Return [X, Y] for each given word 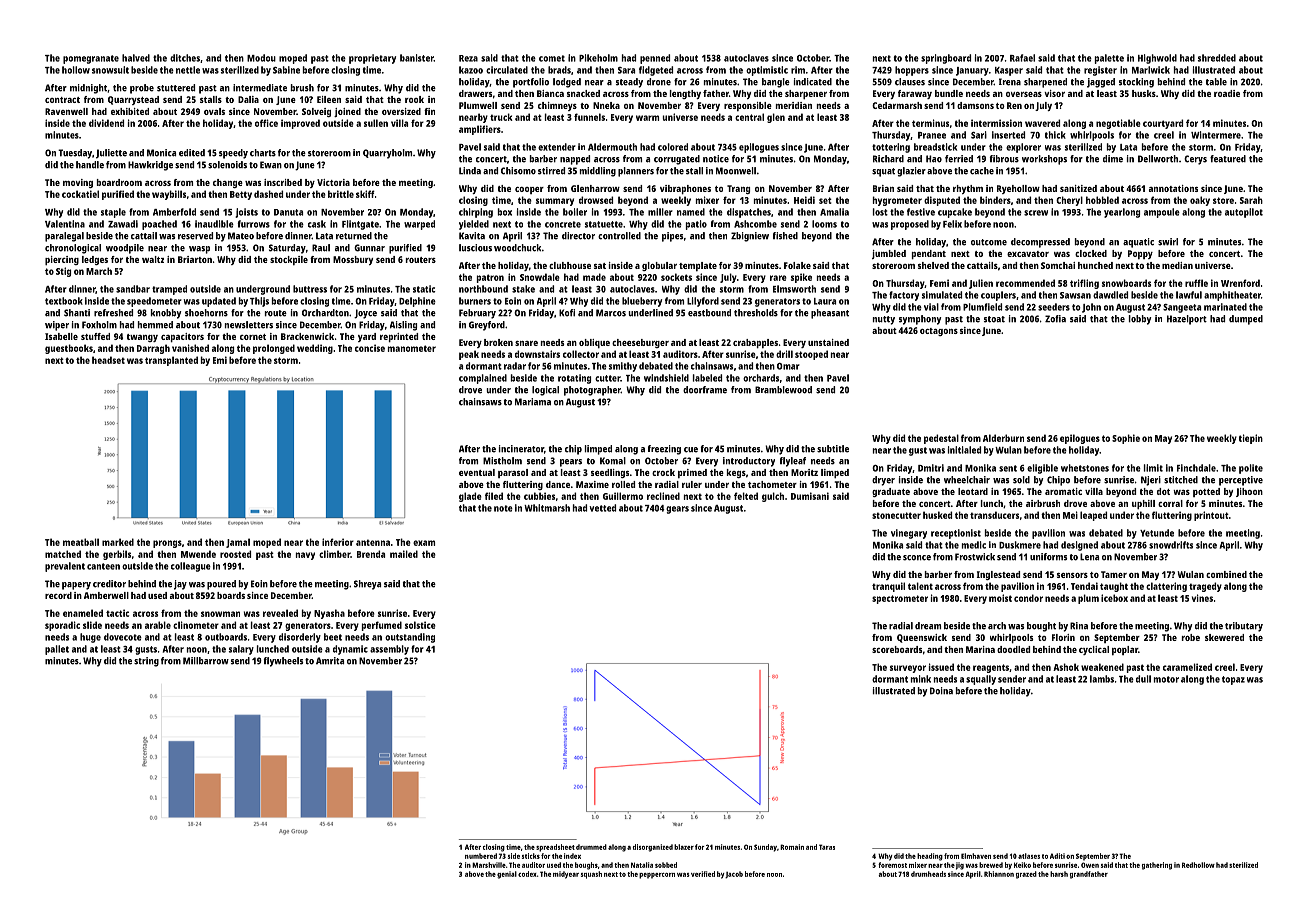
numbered [481, 856]
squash [591, 875]
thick [1055, 135]
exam [424, 543]
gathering [1157, 866]
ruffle [1196, 283]
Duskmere [1020, 545]
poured [221, 585]
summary [555, 202]
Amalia [834, 212]
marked [118, 542]
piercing [62, 260]
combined [1226, 574]
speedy [233, 154]
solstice [420, 625]
